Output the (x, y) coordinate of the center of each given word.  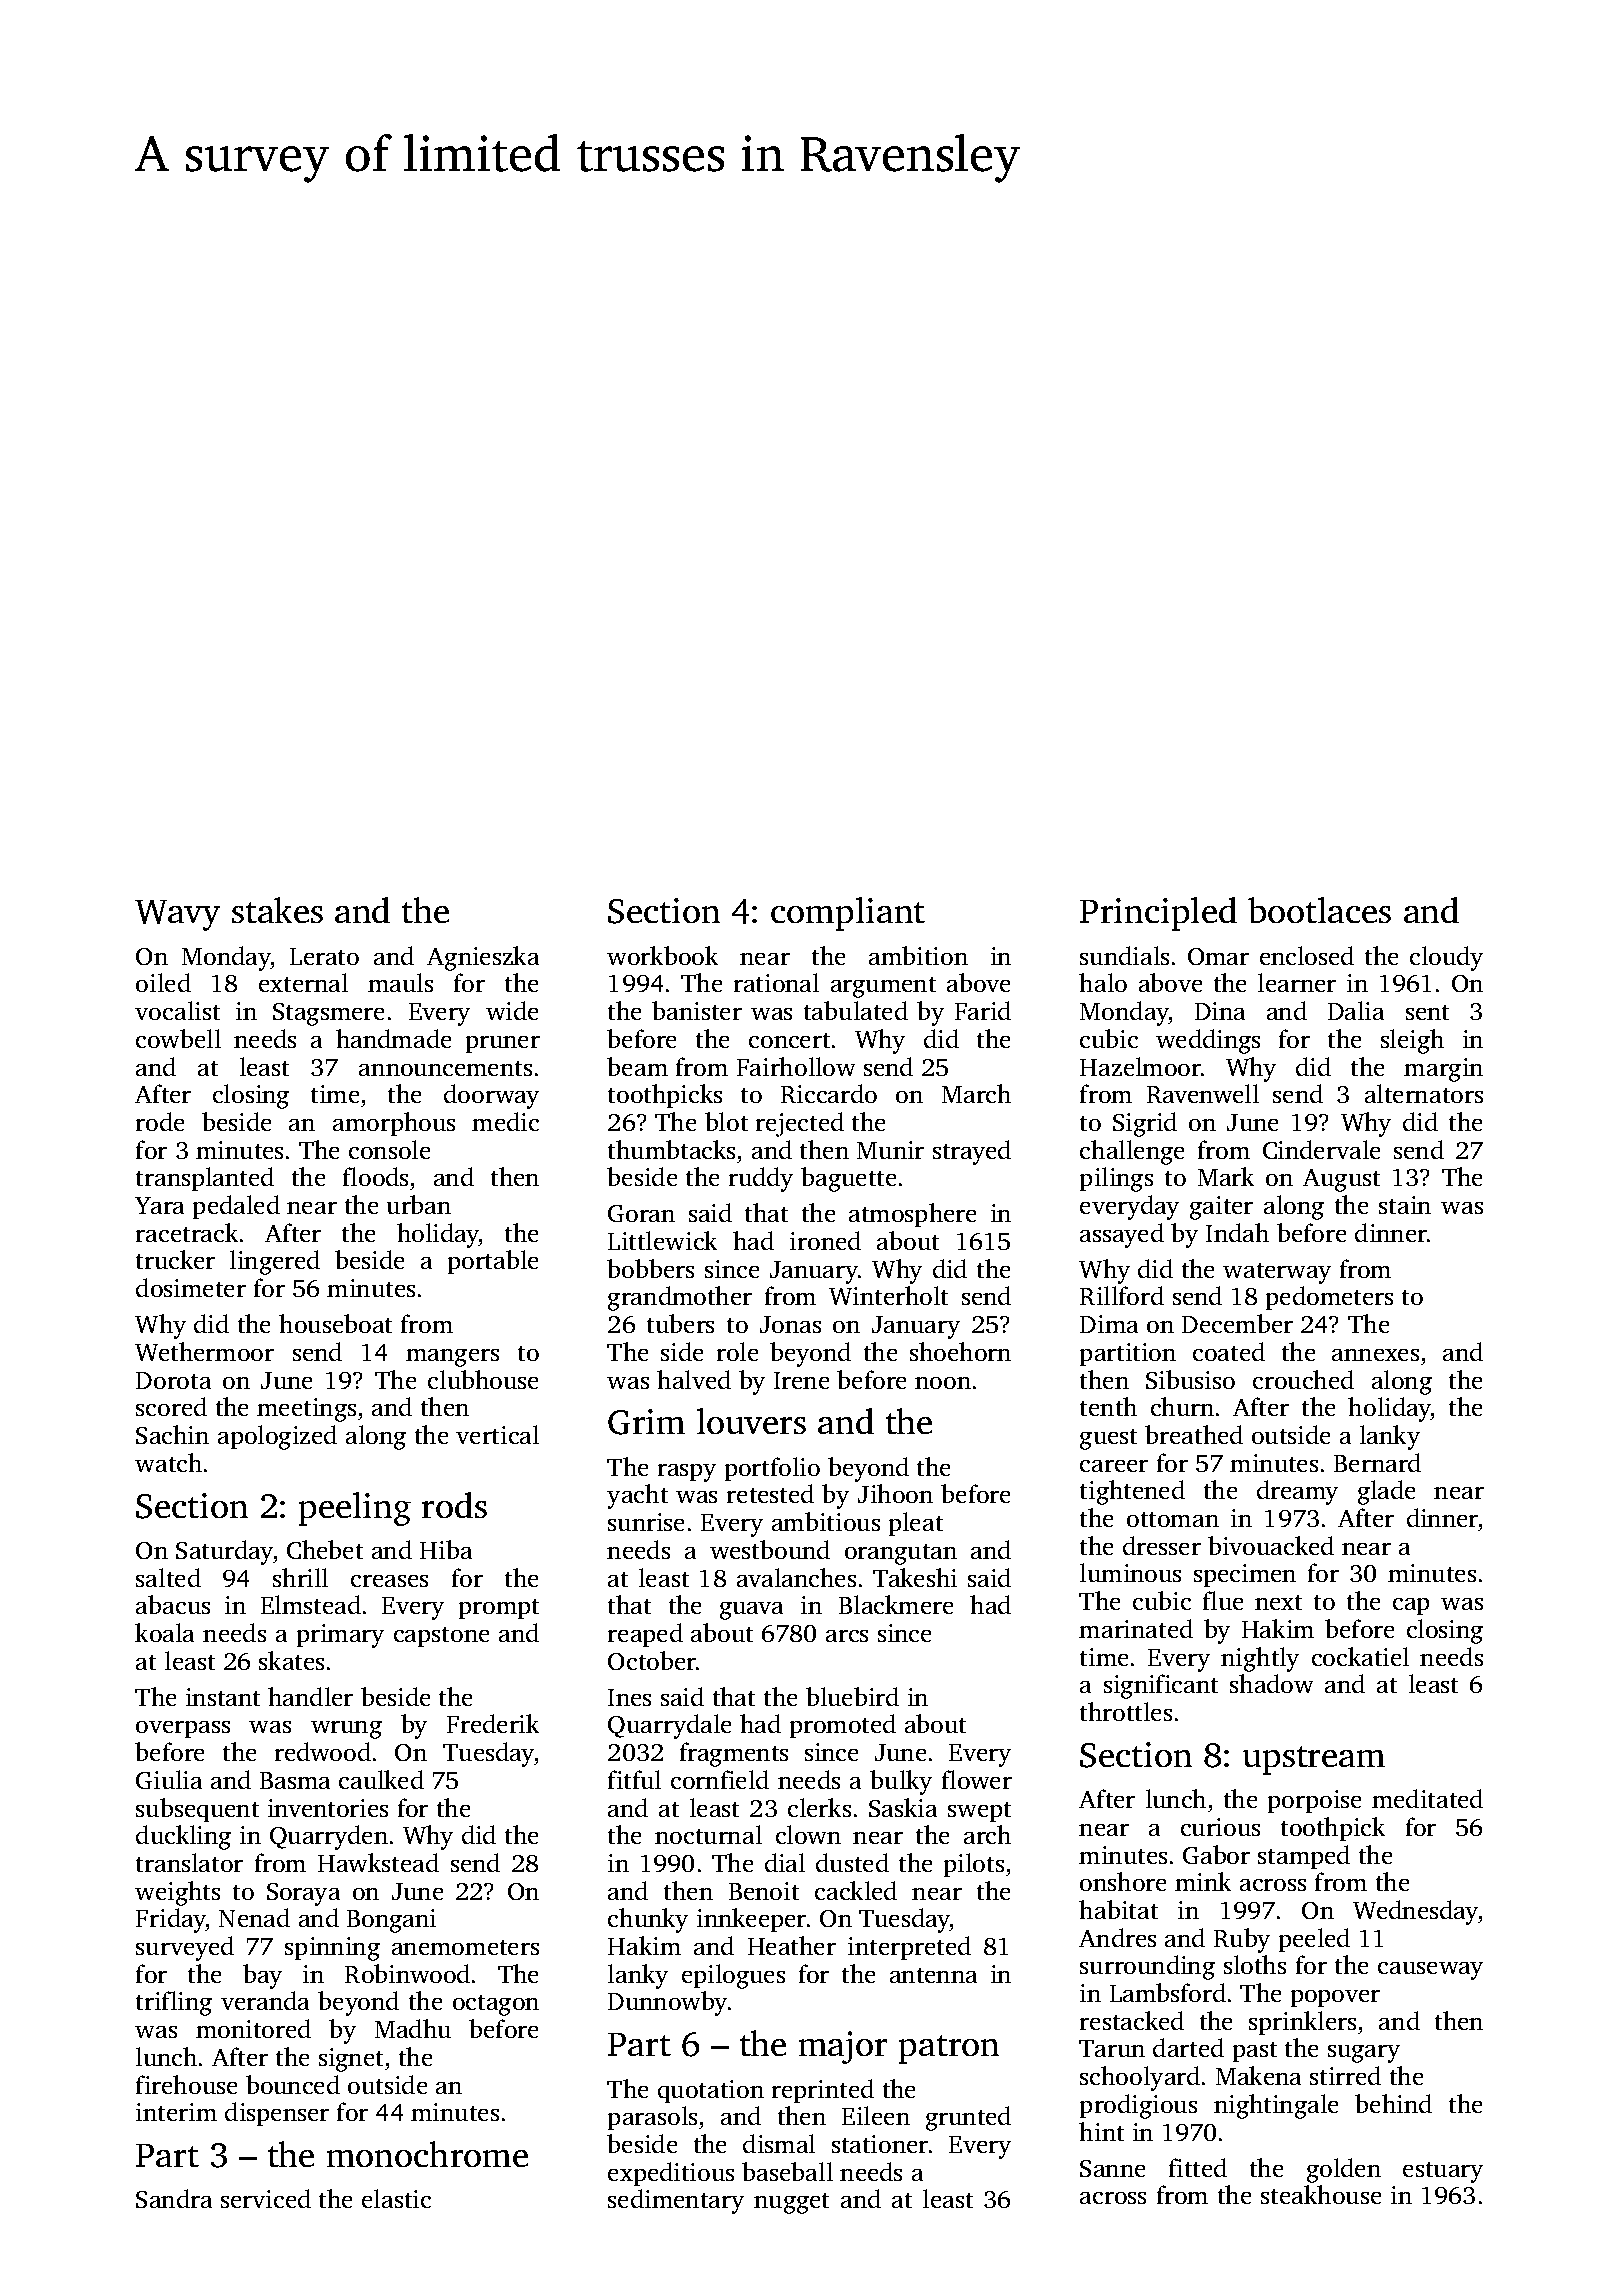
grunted (968, 2118)
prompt (499, 1609)
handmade (393, 1038)
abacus (173, 1604)
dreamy (1297, 1492)
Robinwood (407, 1973)
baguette (848, 1179)
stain (1405, 1205)
